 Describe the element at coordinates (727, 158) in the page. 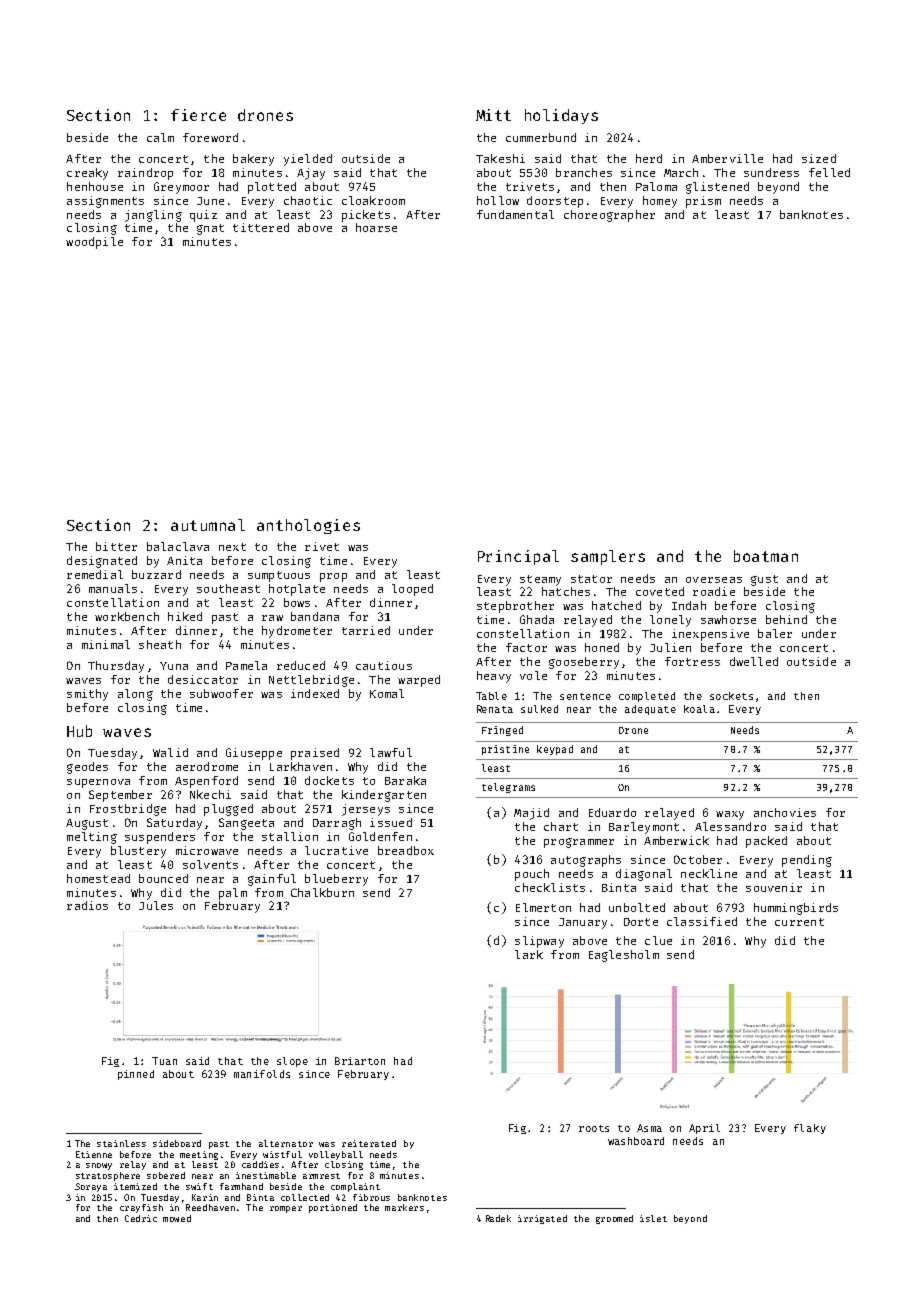

I see `Amberville` at that location.
